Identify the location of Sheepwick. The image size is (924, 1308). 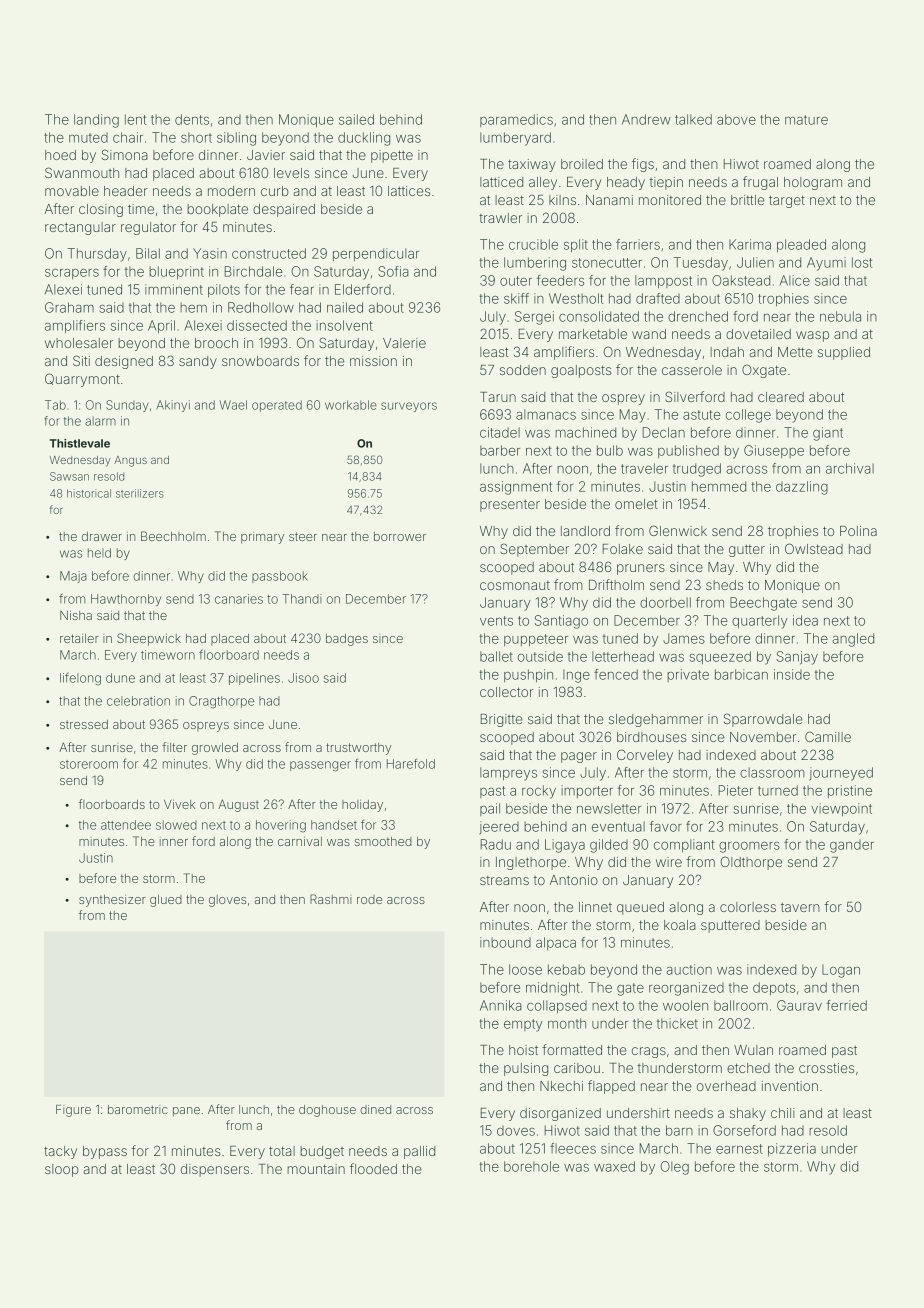
(149, 639).
